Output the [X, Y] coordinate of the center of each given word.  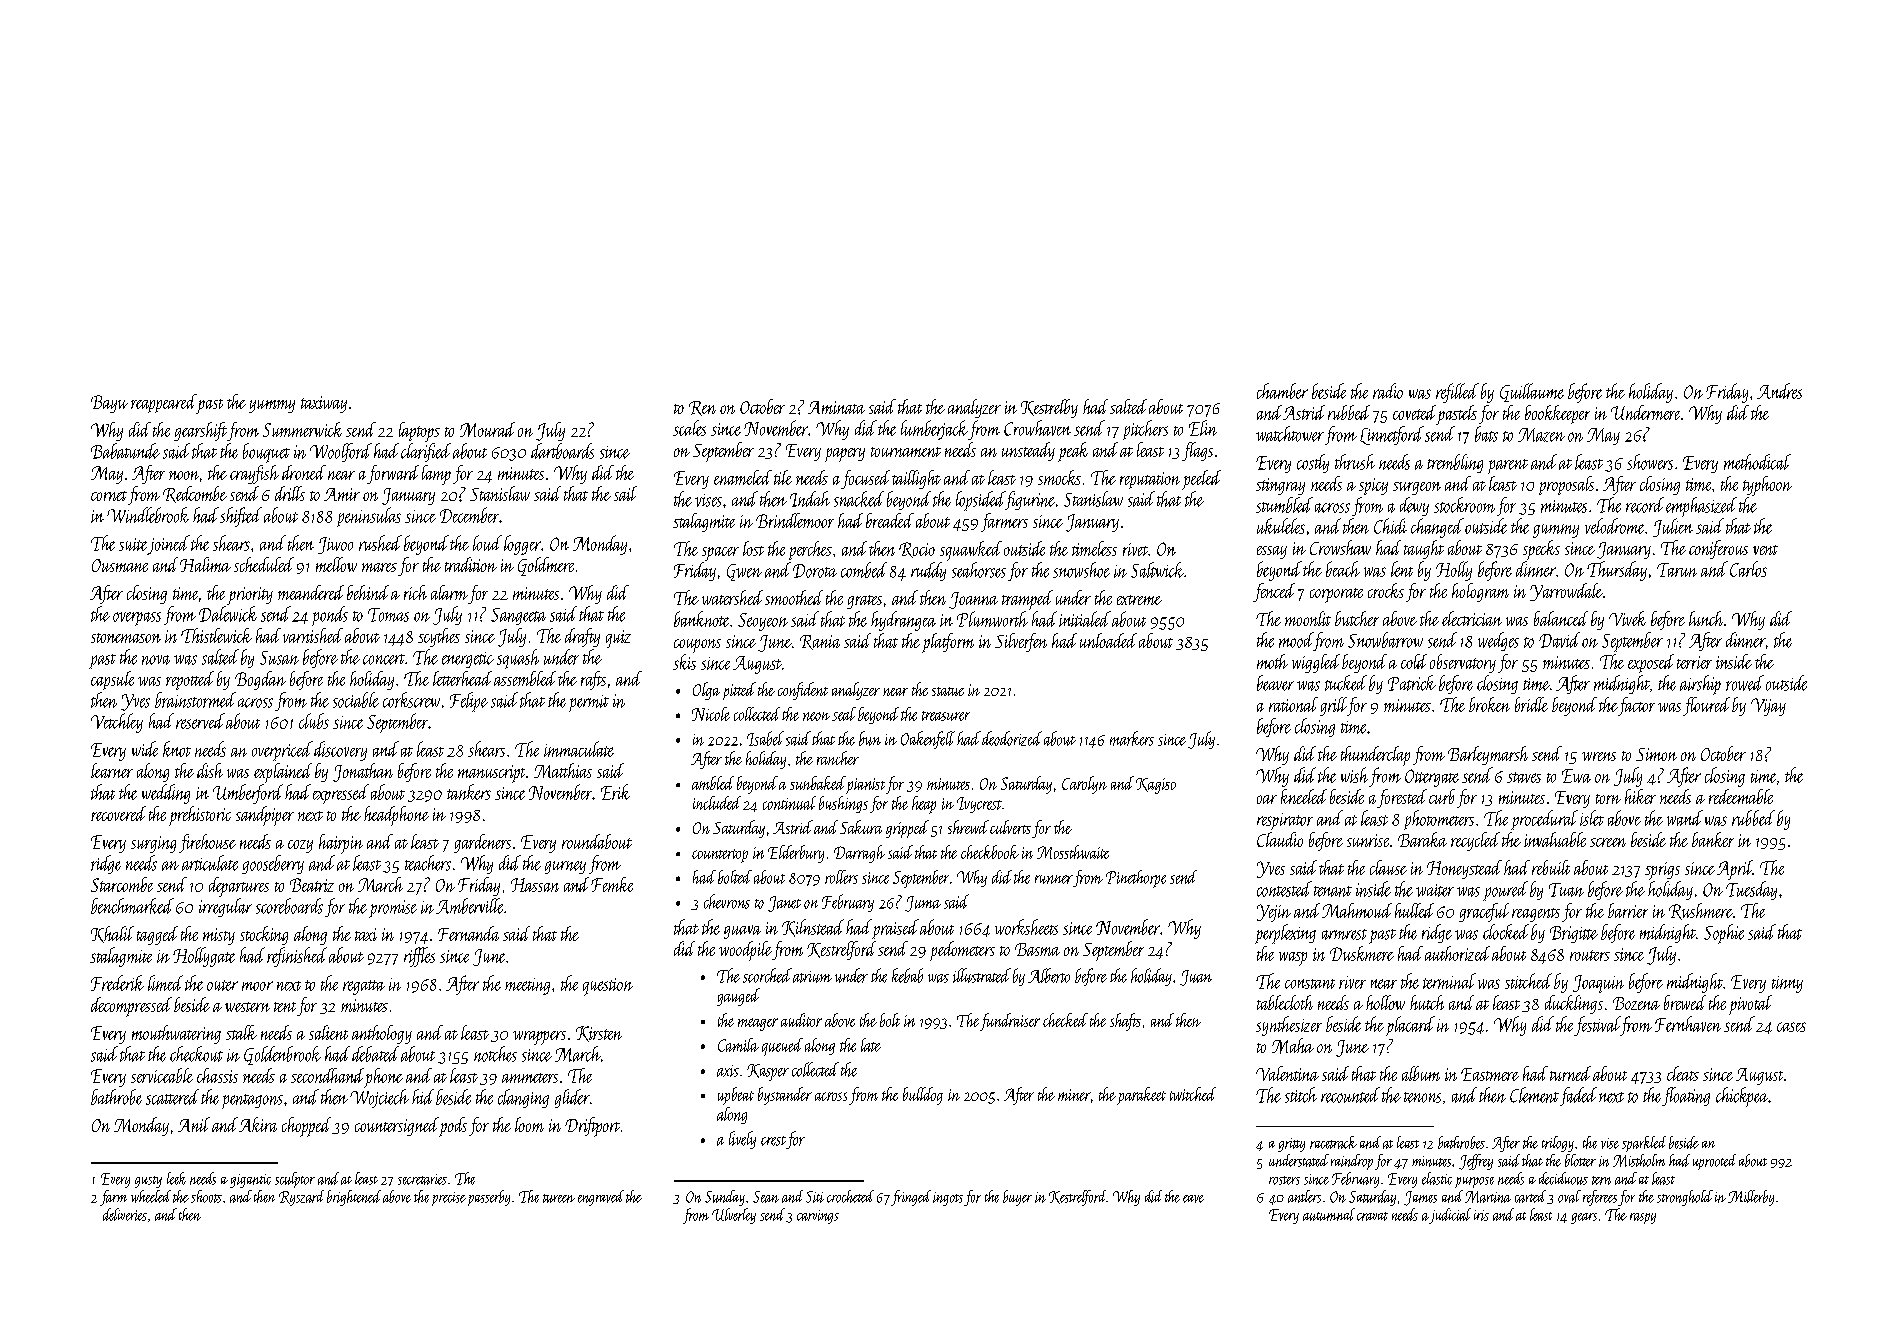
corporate [1336, 595]
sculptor [295, 1180]
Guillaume [1532, 392]
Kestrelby [1049, 408]
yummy [272, 406]
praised [895, 929]
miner [1074, 1095]
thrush [1355, 462]
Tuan [1566, 890]
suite [133, 544]
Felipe [469, 702]
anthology [382, 1034]
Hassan [535, 885]
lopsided [980, 501]
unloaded [1108, 640]
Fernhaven [1688, 1024]
